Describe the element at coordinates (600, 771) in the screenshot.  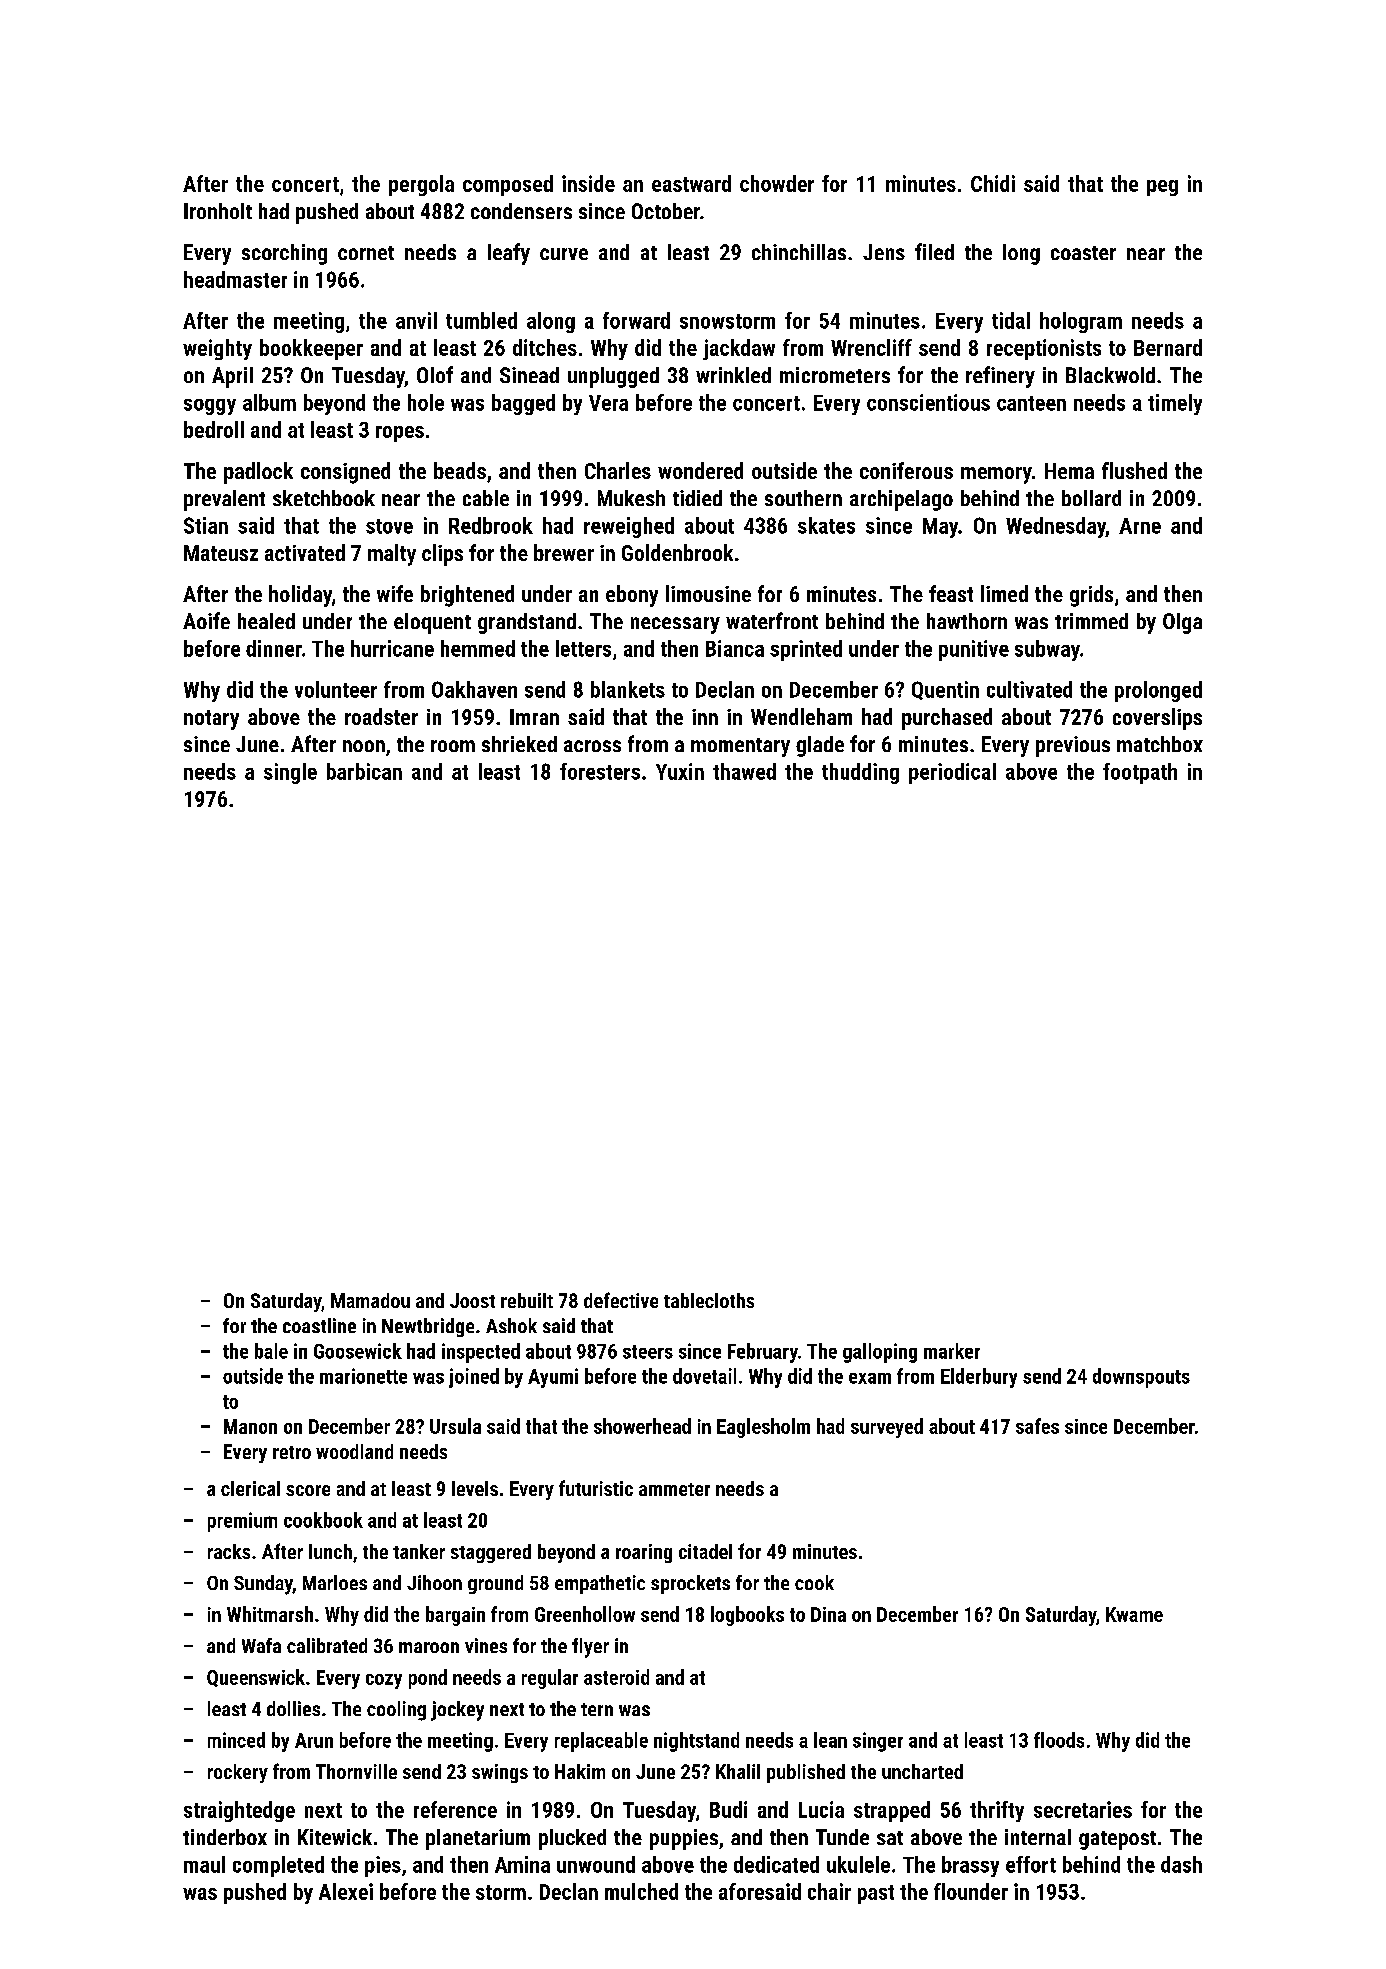
I see `foresters` at that location.
